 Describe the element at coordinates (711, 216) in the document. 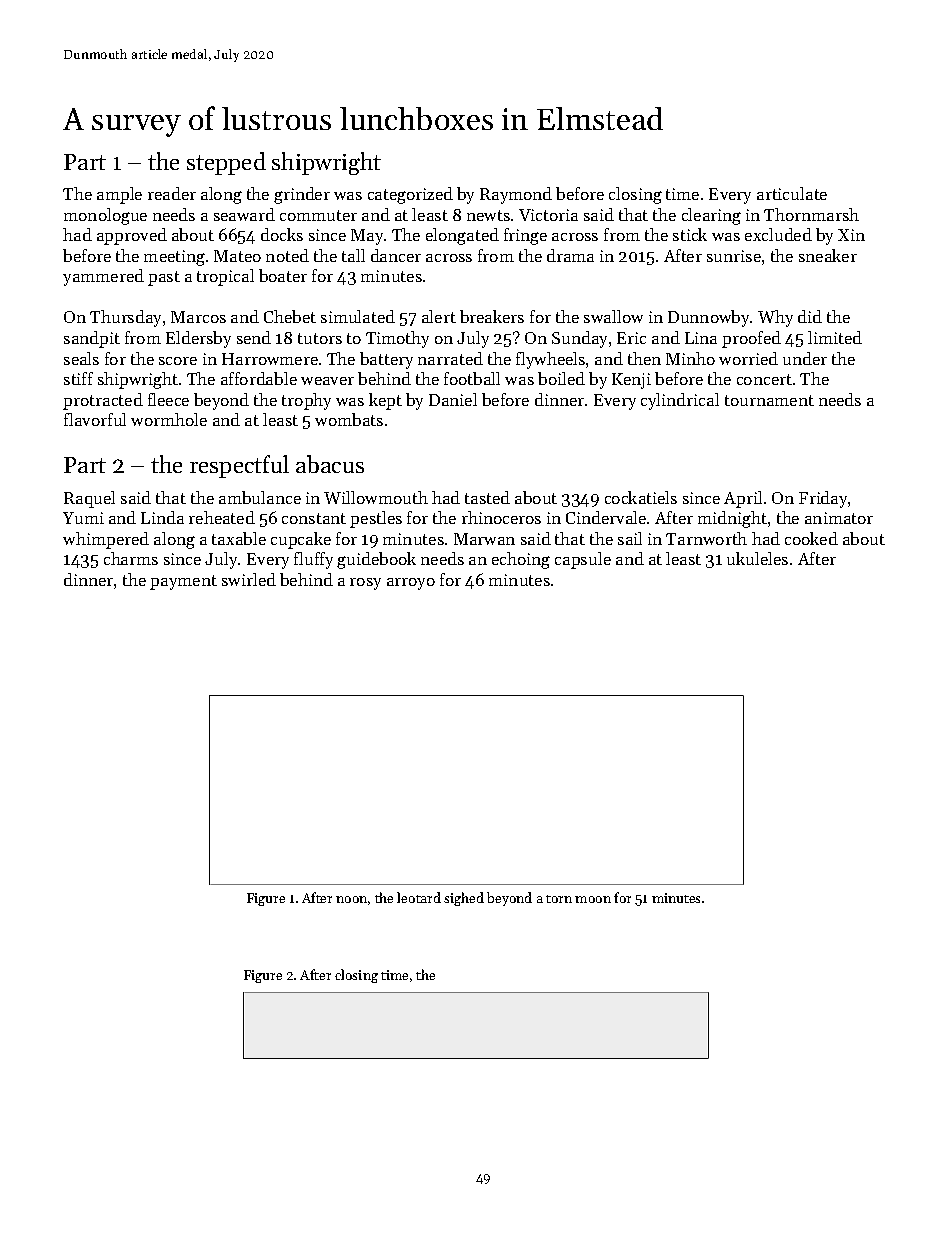

I see `clearing` at that location.
